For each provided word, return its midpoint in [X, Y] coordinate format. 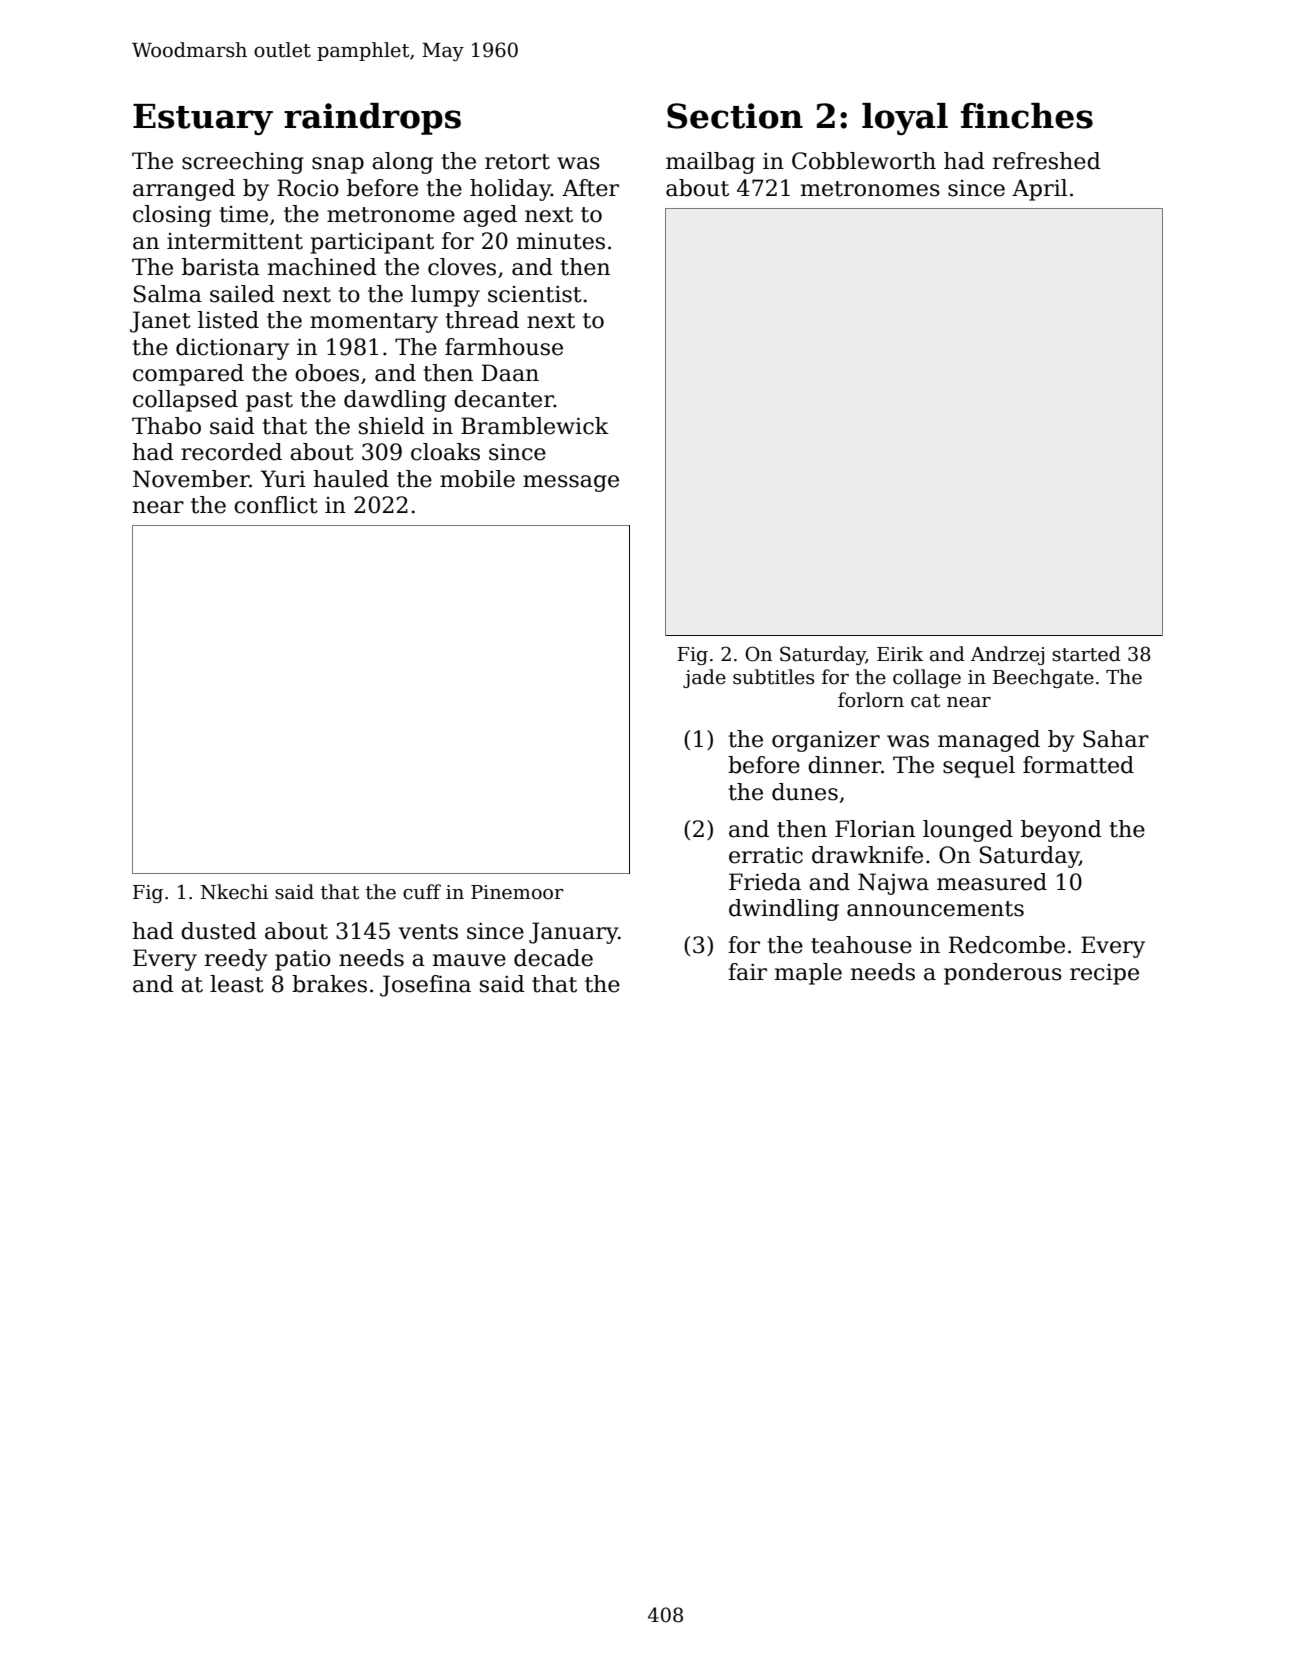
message [571, 483]
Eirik [900, 653]
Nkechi [234, 892]
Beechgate [1043, 678]
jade [704, 678]
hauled [351, 479]
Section [735, 116]
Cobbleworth [864, 161]
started [1086, 654]
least [237, 984]
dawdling [395, 401]
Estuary [203, 119]
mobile [477, 479]
